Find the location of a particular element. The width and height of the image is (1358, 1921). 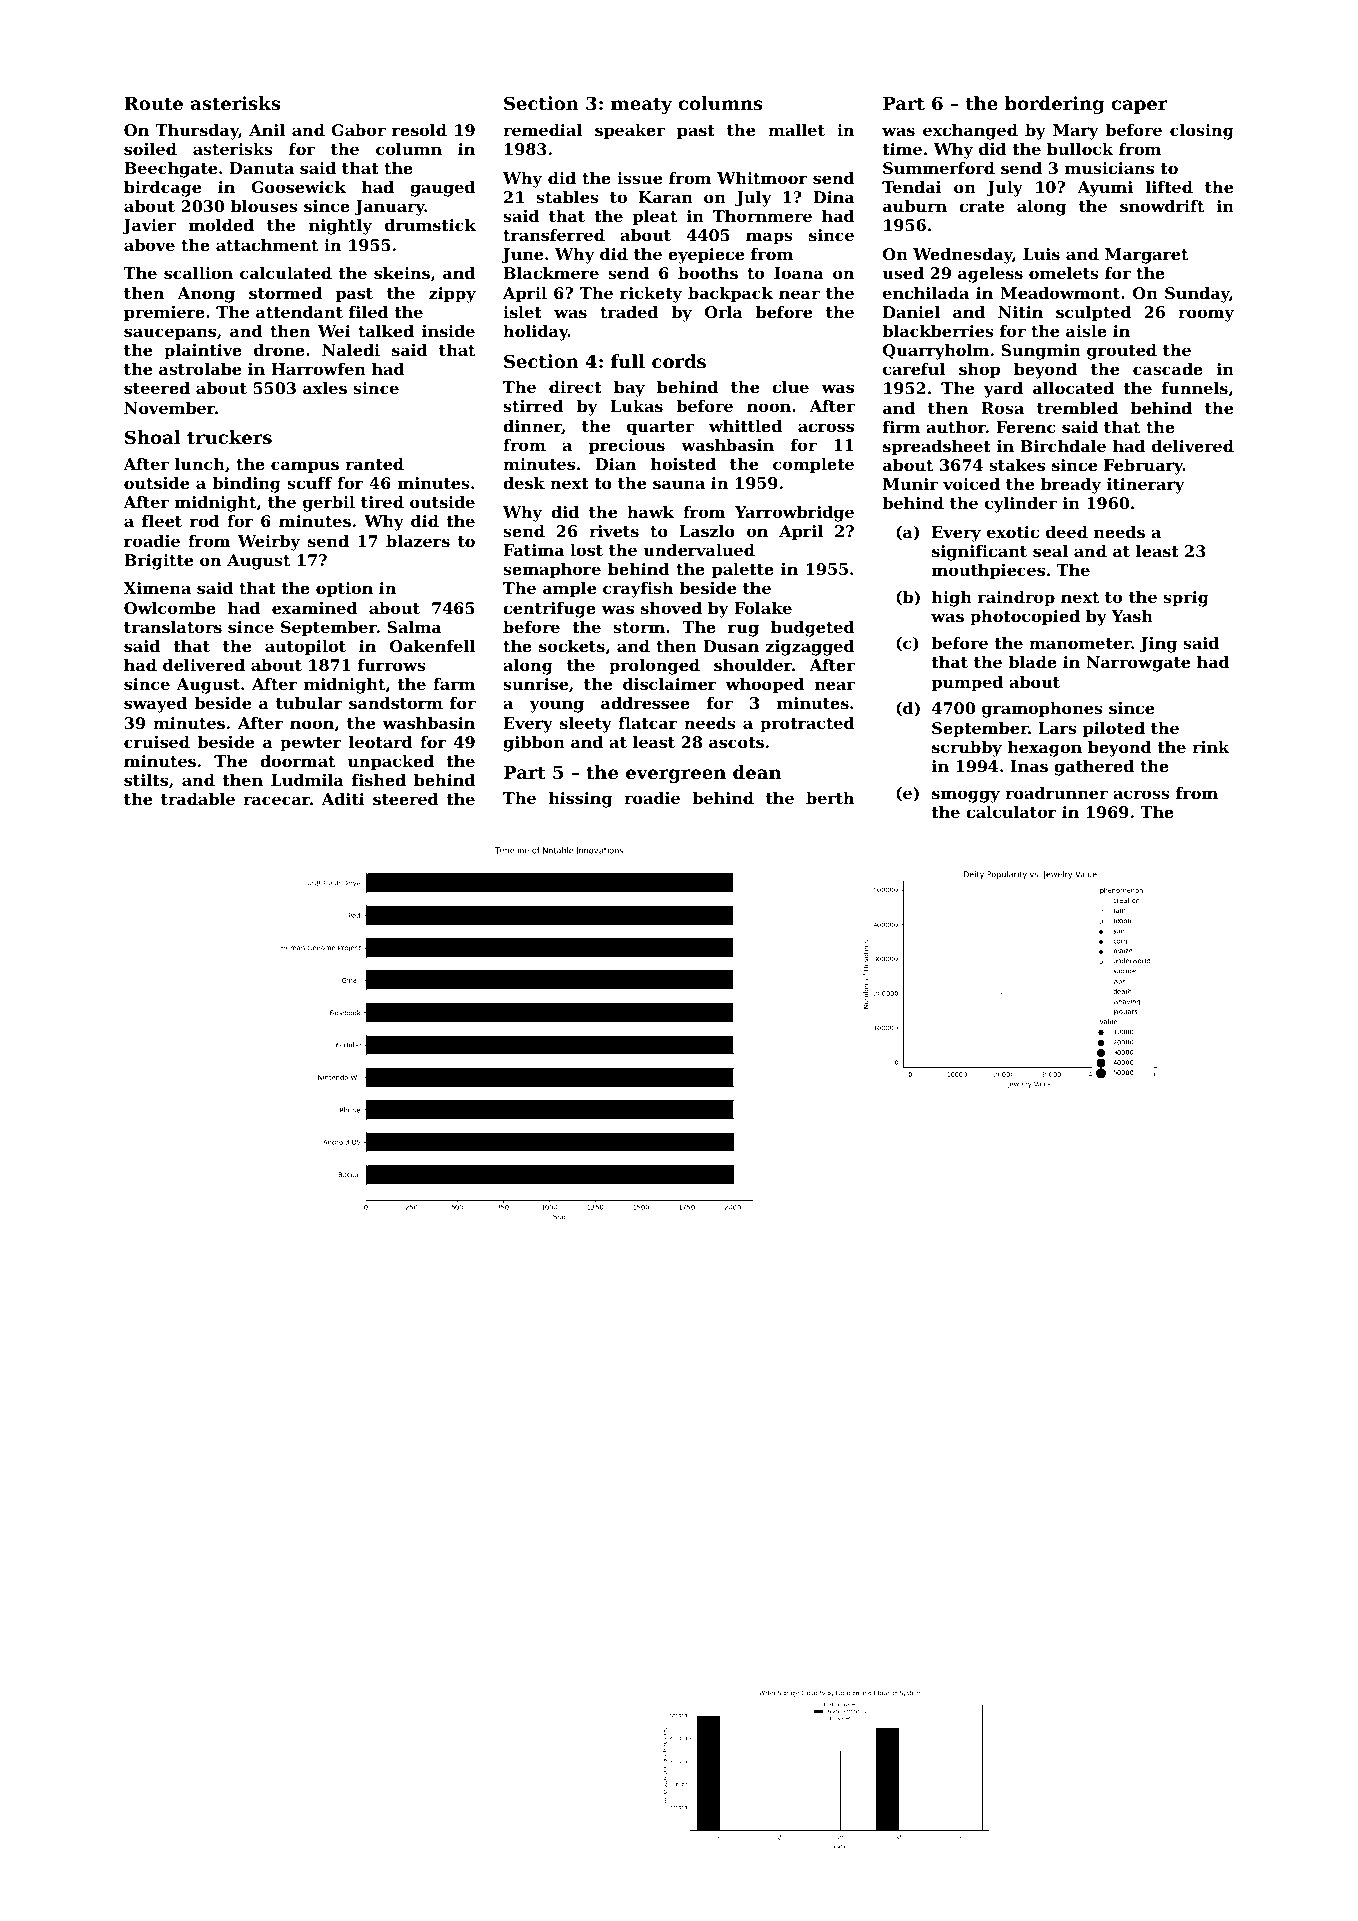

funnels is located at coordinates (1195, 388).
